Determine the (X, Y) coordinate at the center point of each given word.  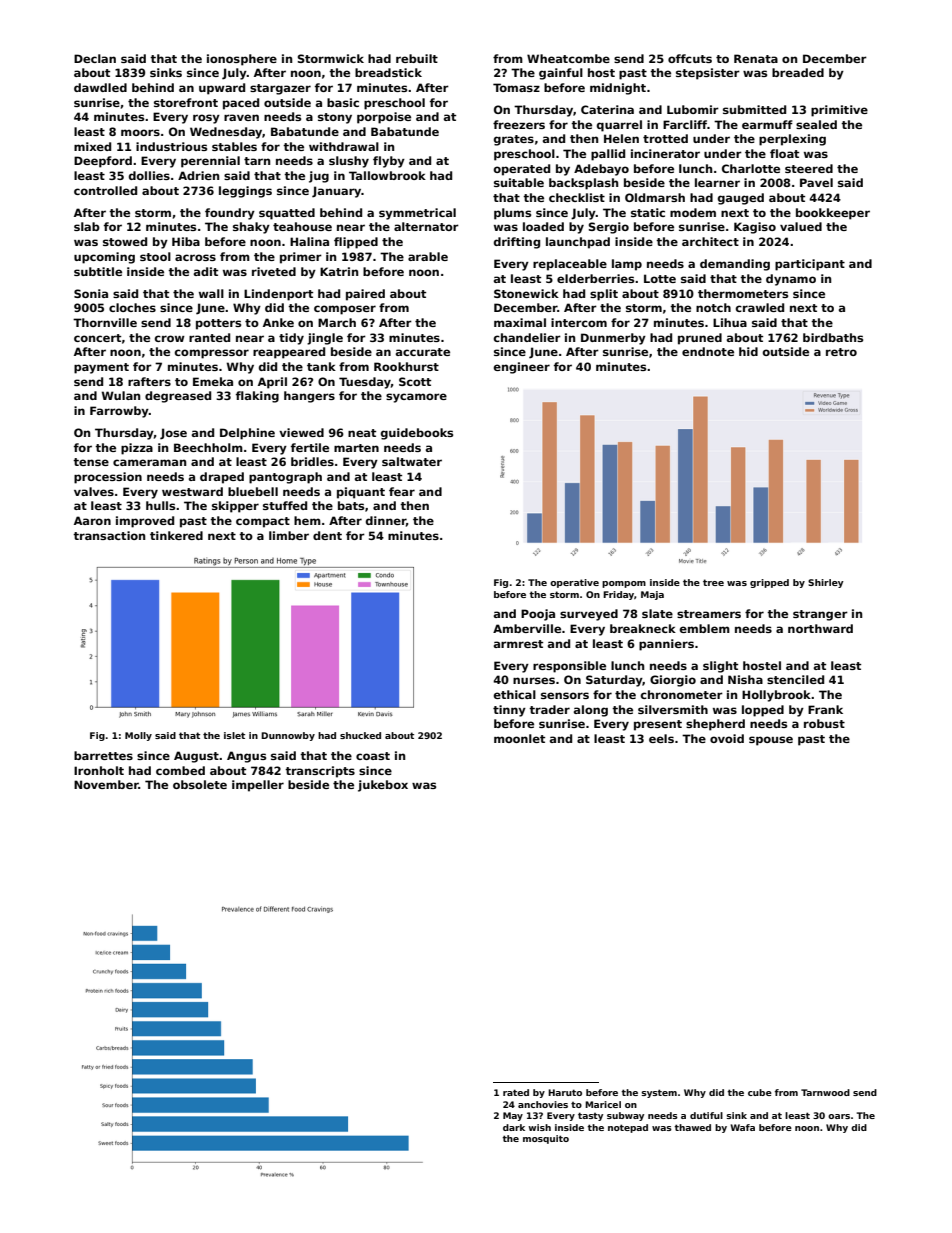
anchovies (543, 1104)
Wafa (742, 1127)
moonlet (519, 738)
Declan (95, 58)
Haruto (565, 1092)
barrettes (103, 755)
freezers (519, 124)
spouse (771, 741)
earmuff (767, 124)
